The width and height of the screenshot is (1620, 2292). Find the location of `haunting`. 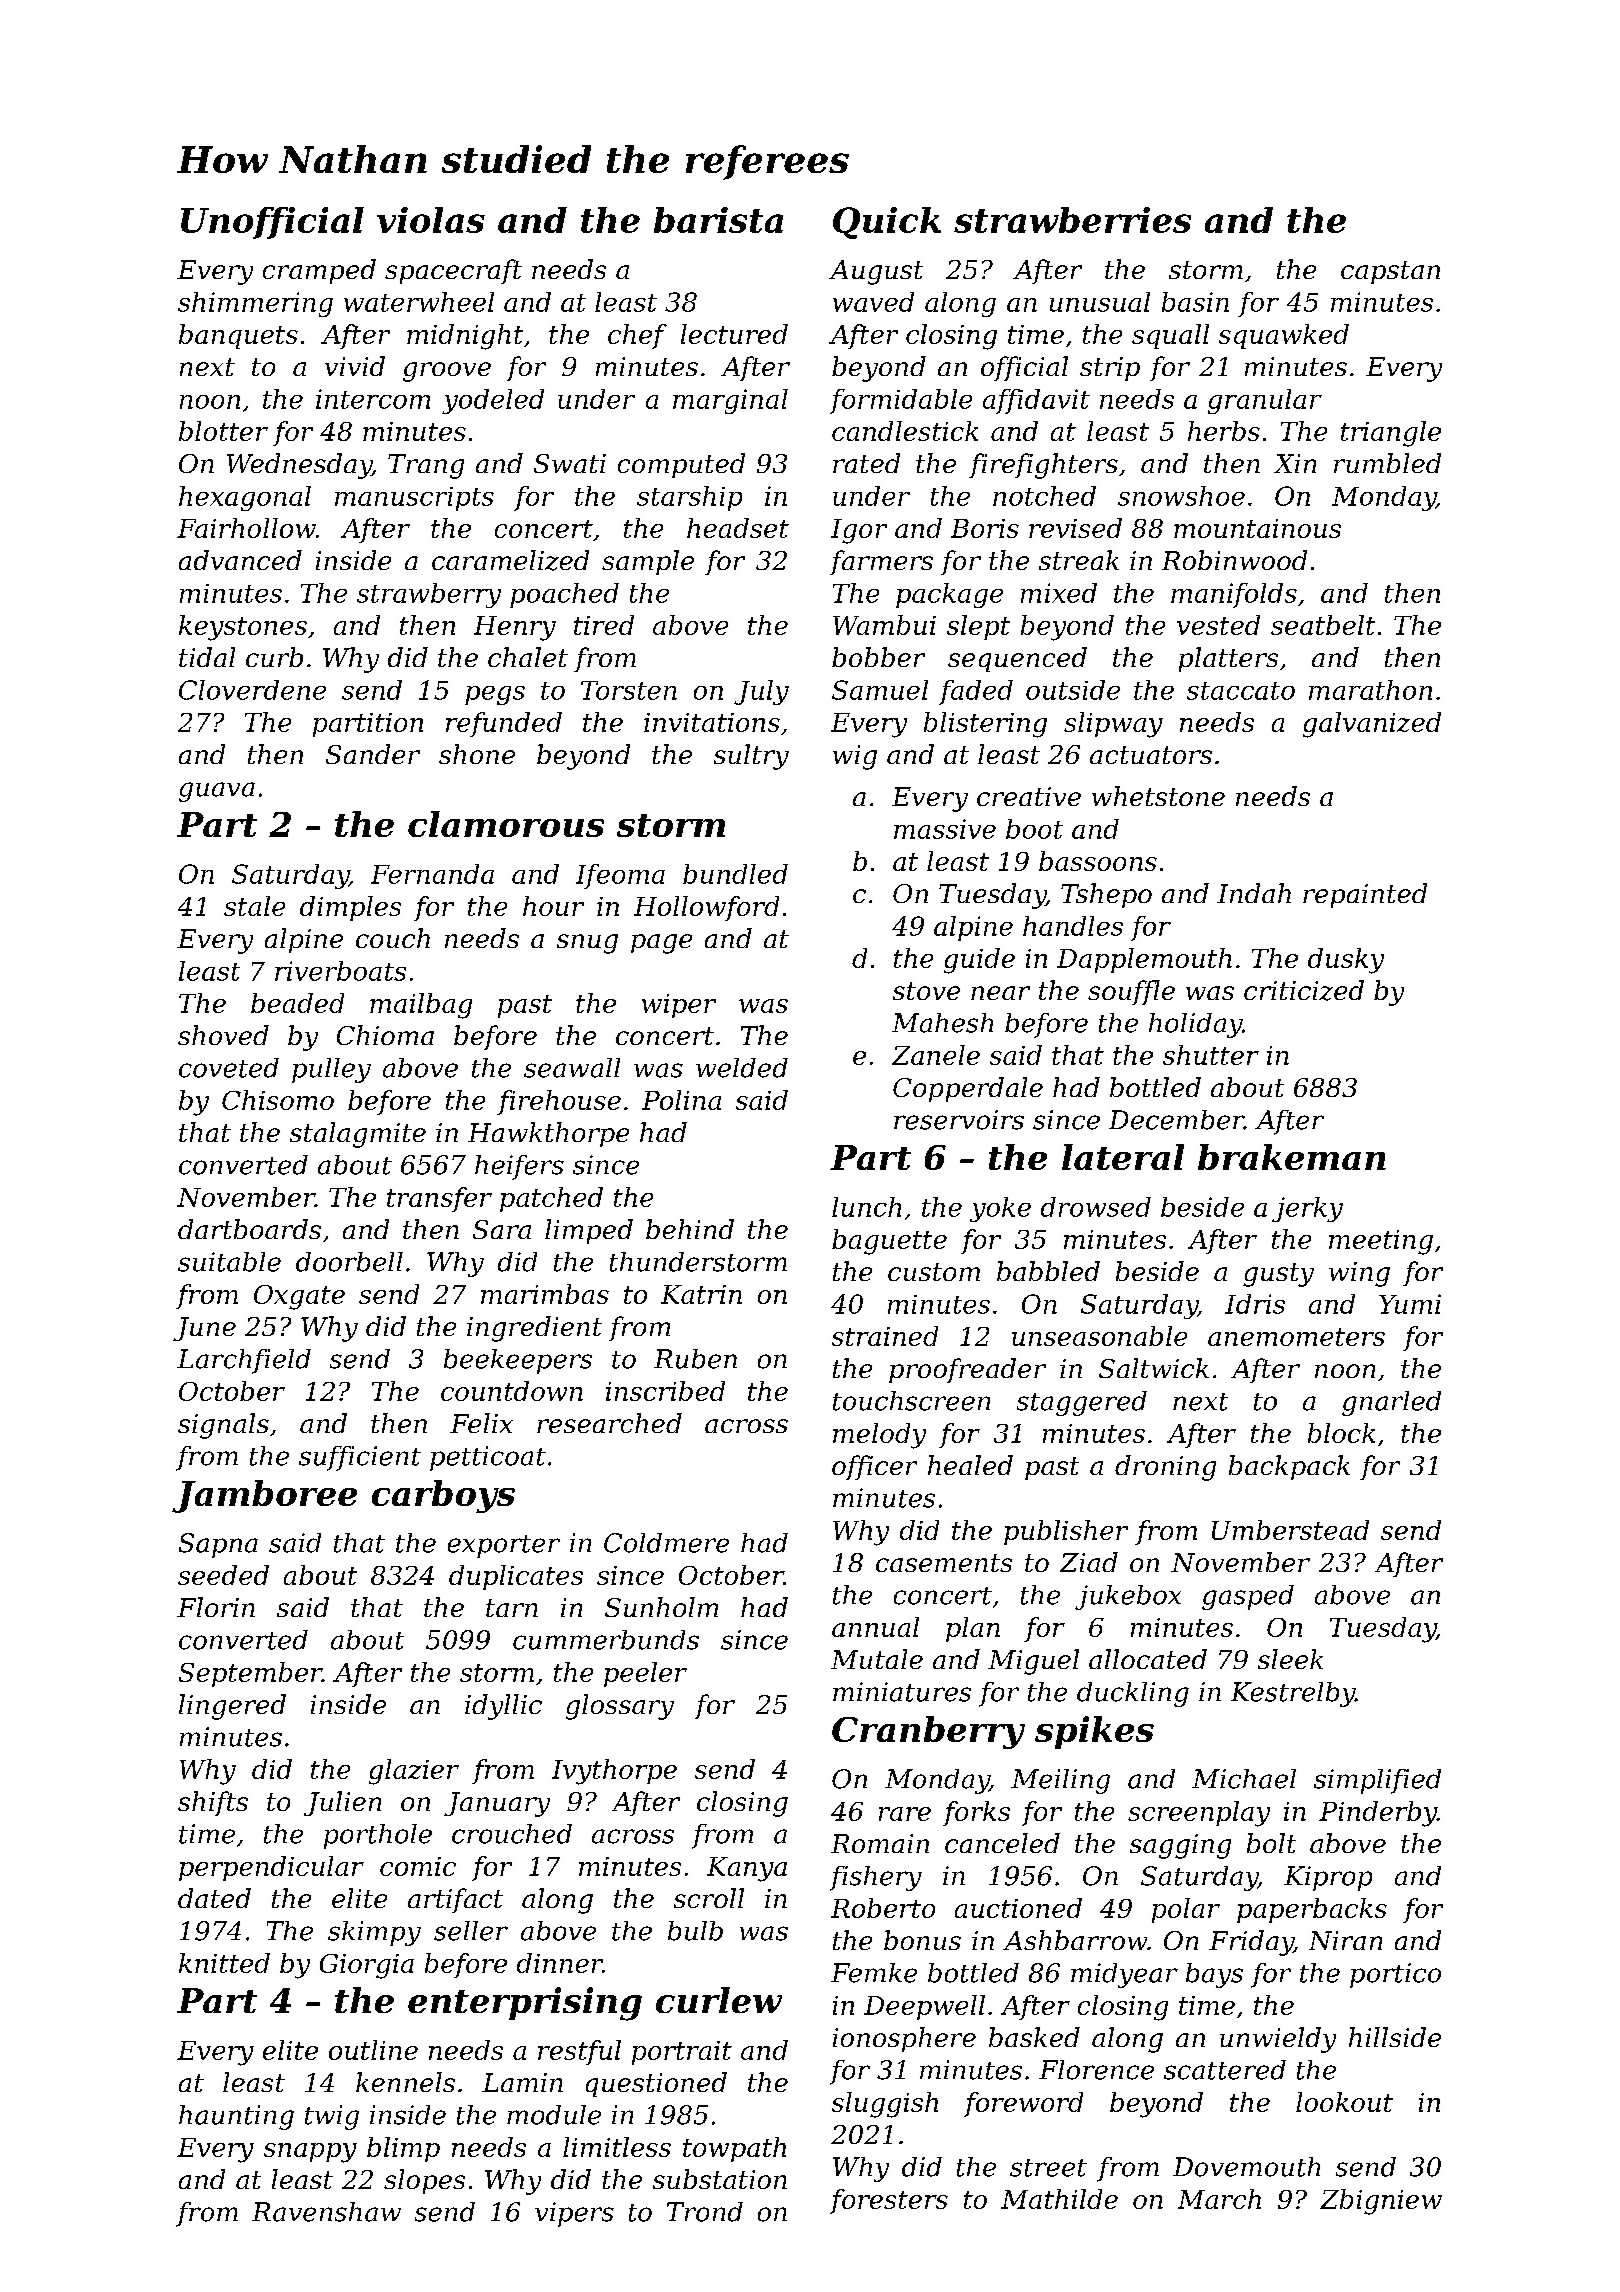

haunting is located at coordinates (236, 2117).
